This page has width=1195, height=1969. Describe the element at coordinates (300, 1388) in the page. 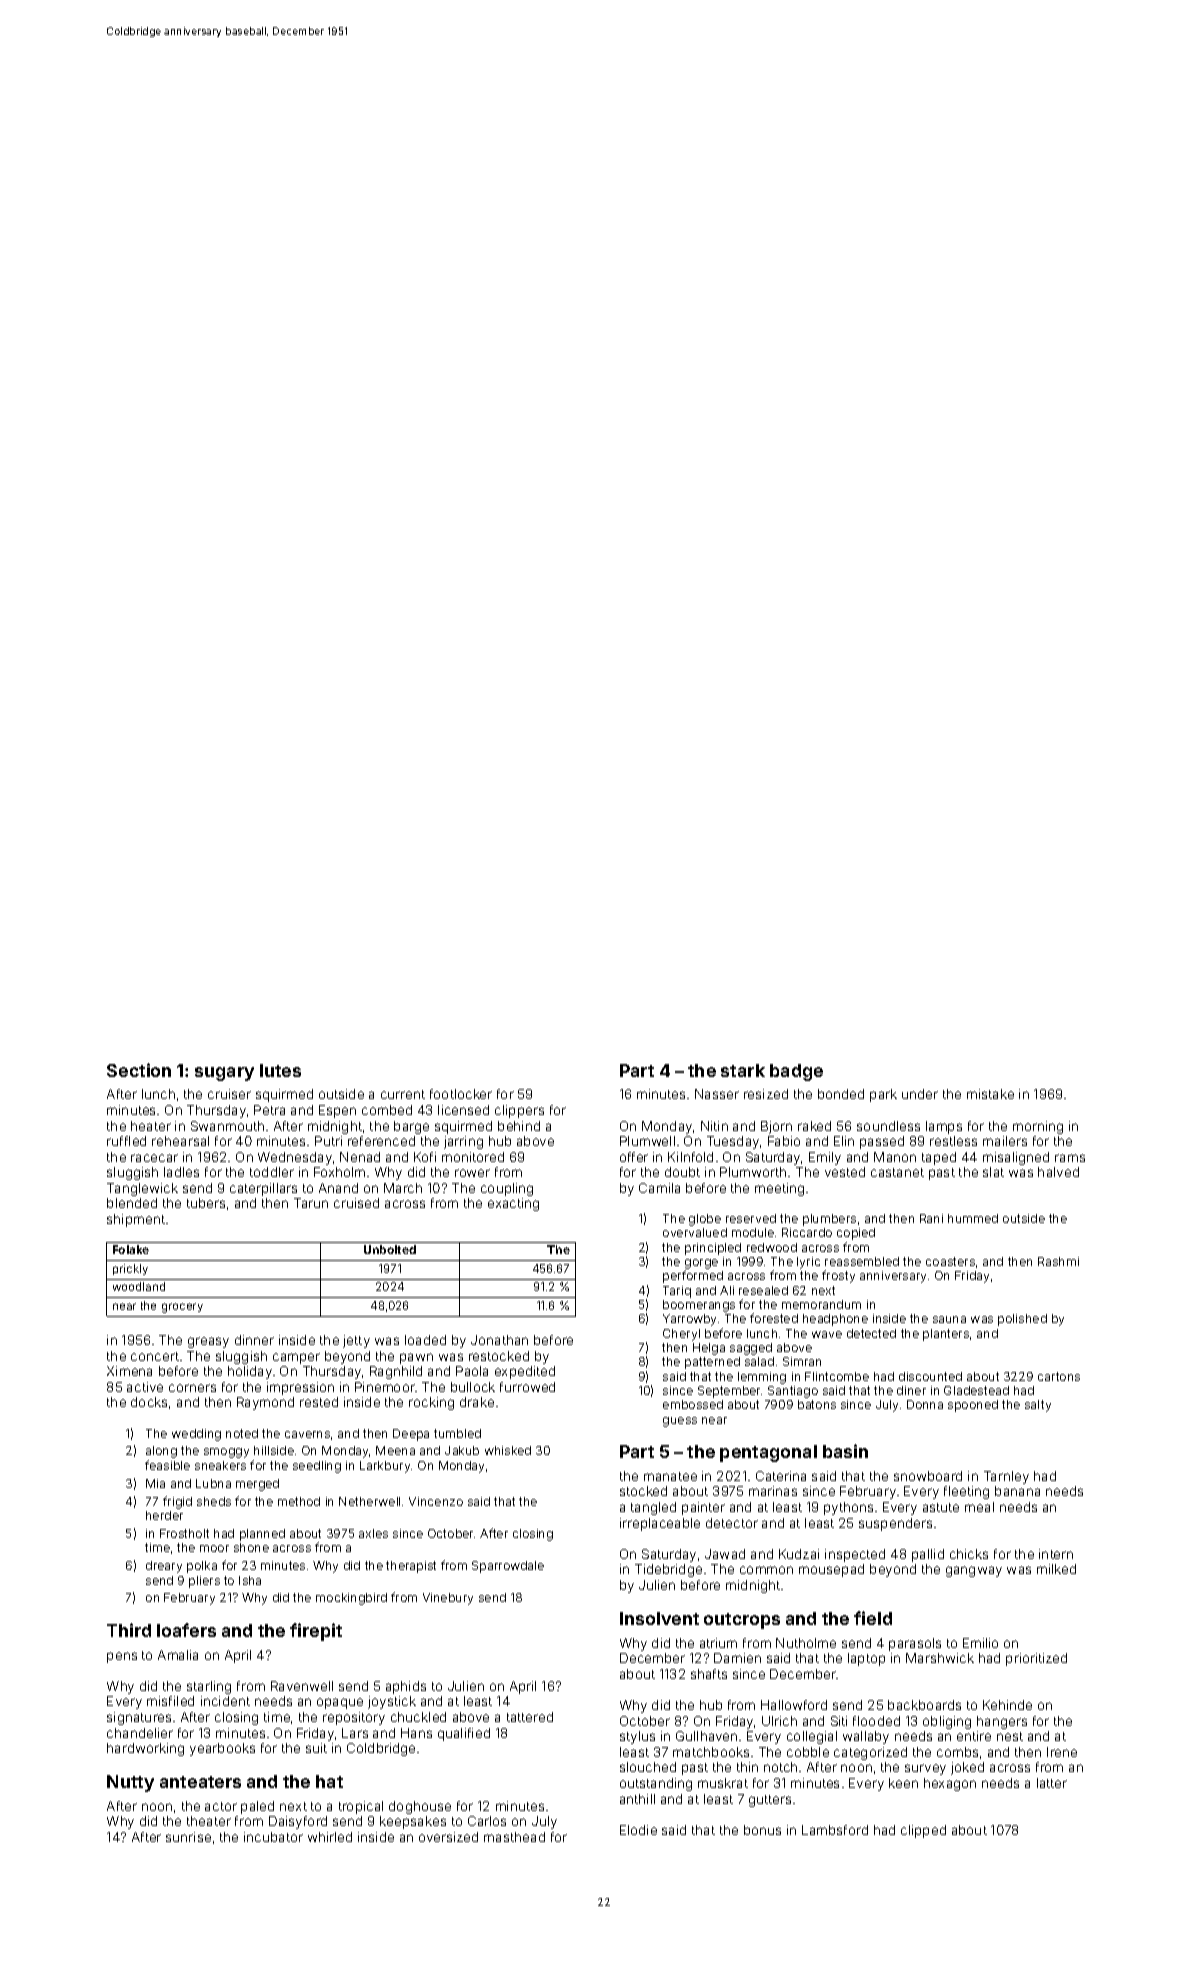

I see `impression` at that location.
